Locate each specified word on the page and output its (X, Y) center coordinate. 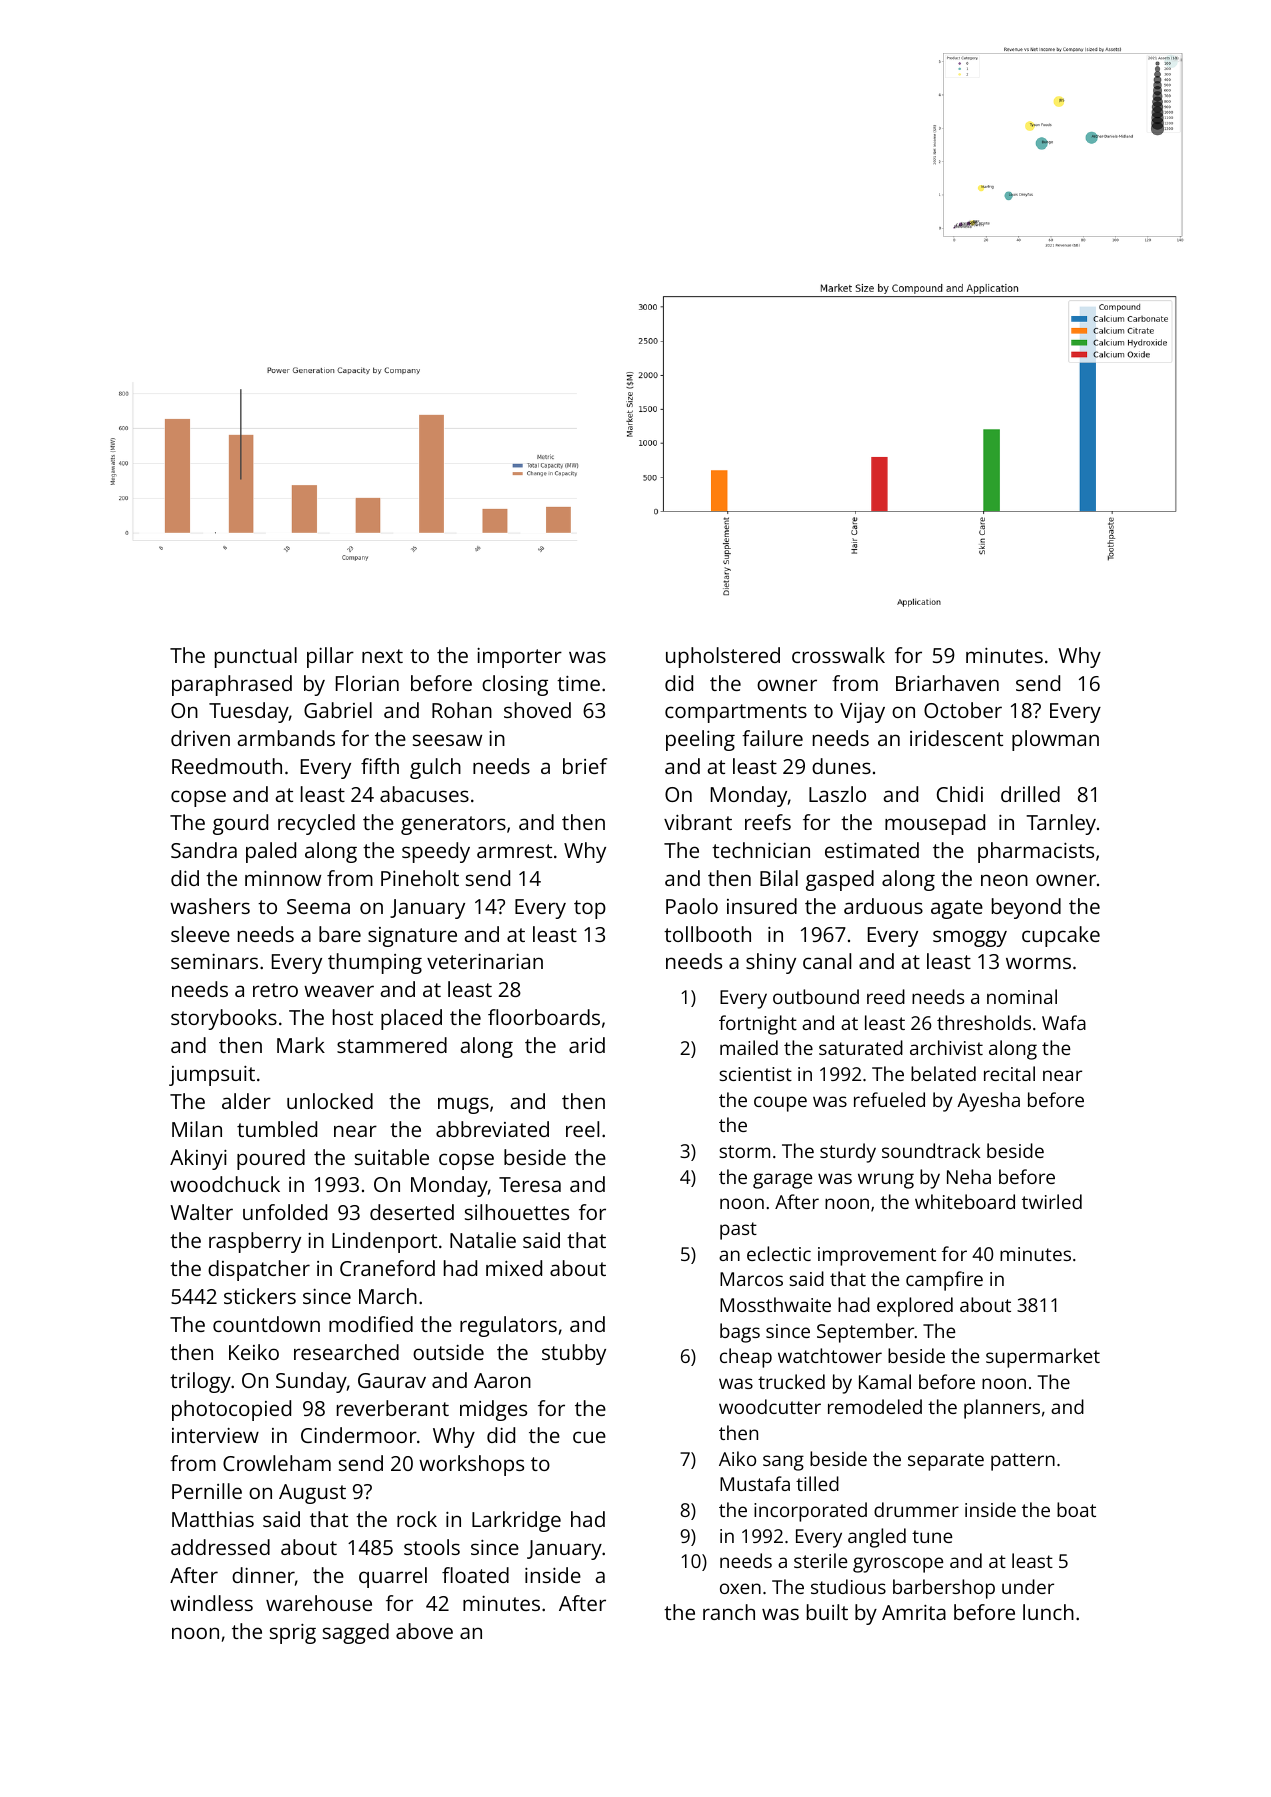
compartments (736, 713)
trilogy (200, 1382)
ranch (729, 1612)
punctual (256, 657)
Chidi (960, 794)
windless (211, 1603)
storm (745, 1151)
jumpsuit (212, 1076)
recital (1009, 1073)
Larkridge (516, 1521)
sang (783, 1463)
